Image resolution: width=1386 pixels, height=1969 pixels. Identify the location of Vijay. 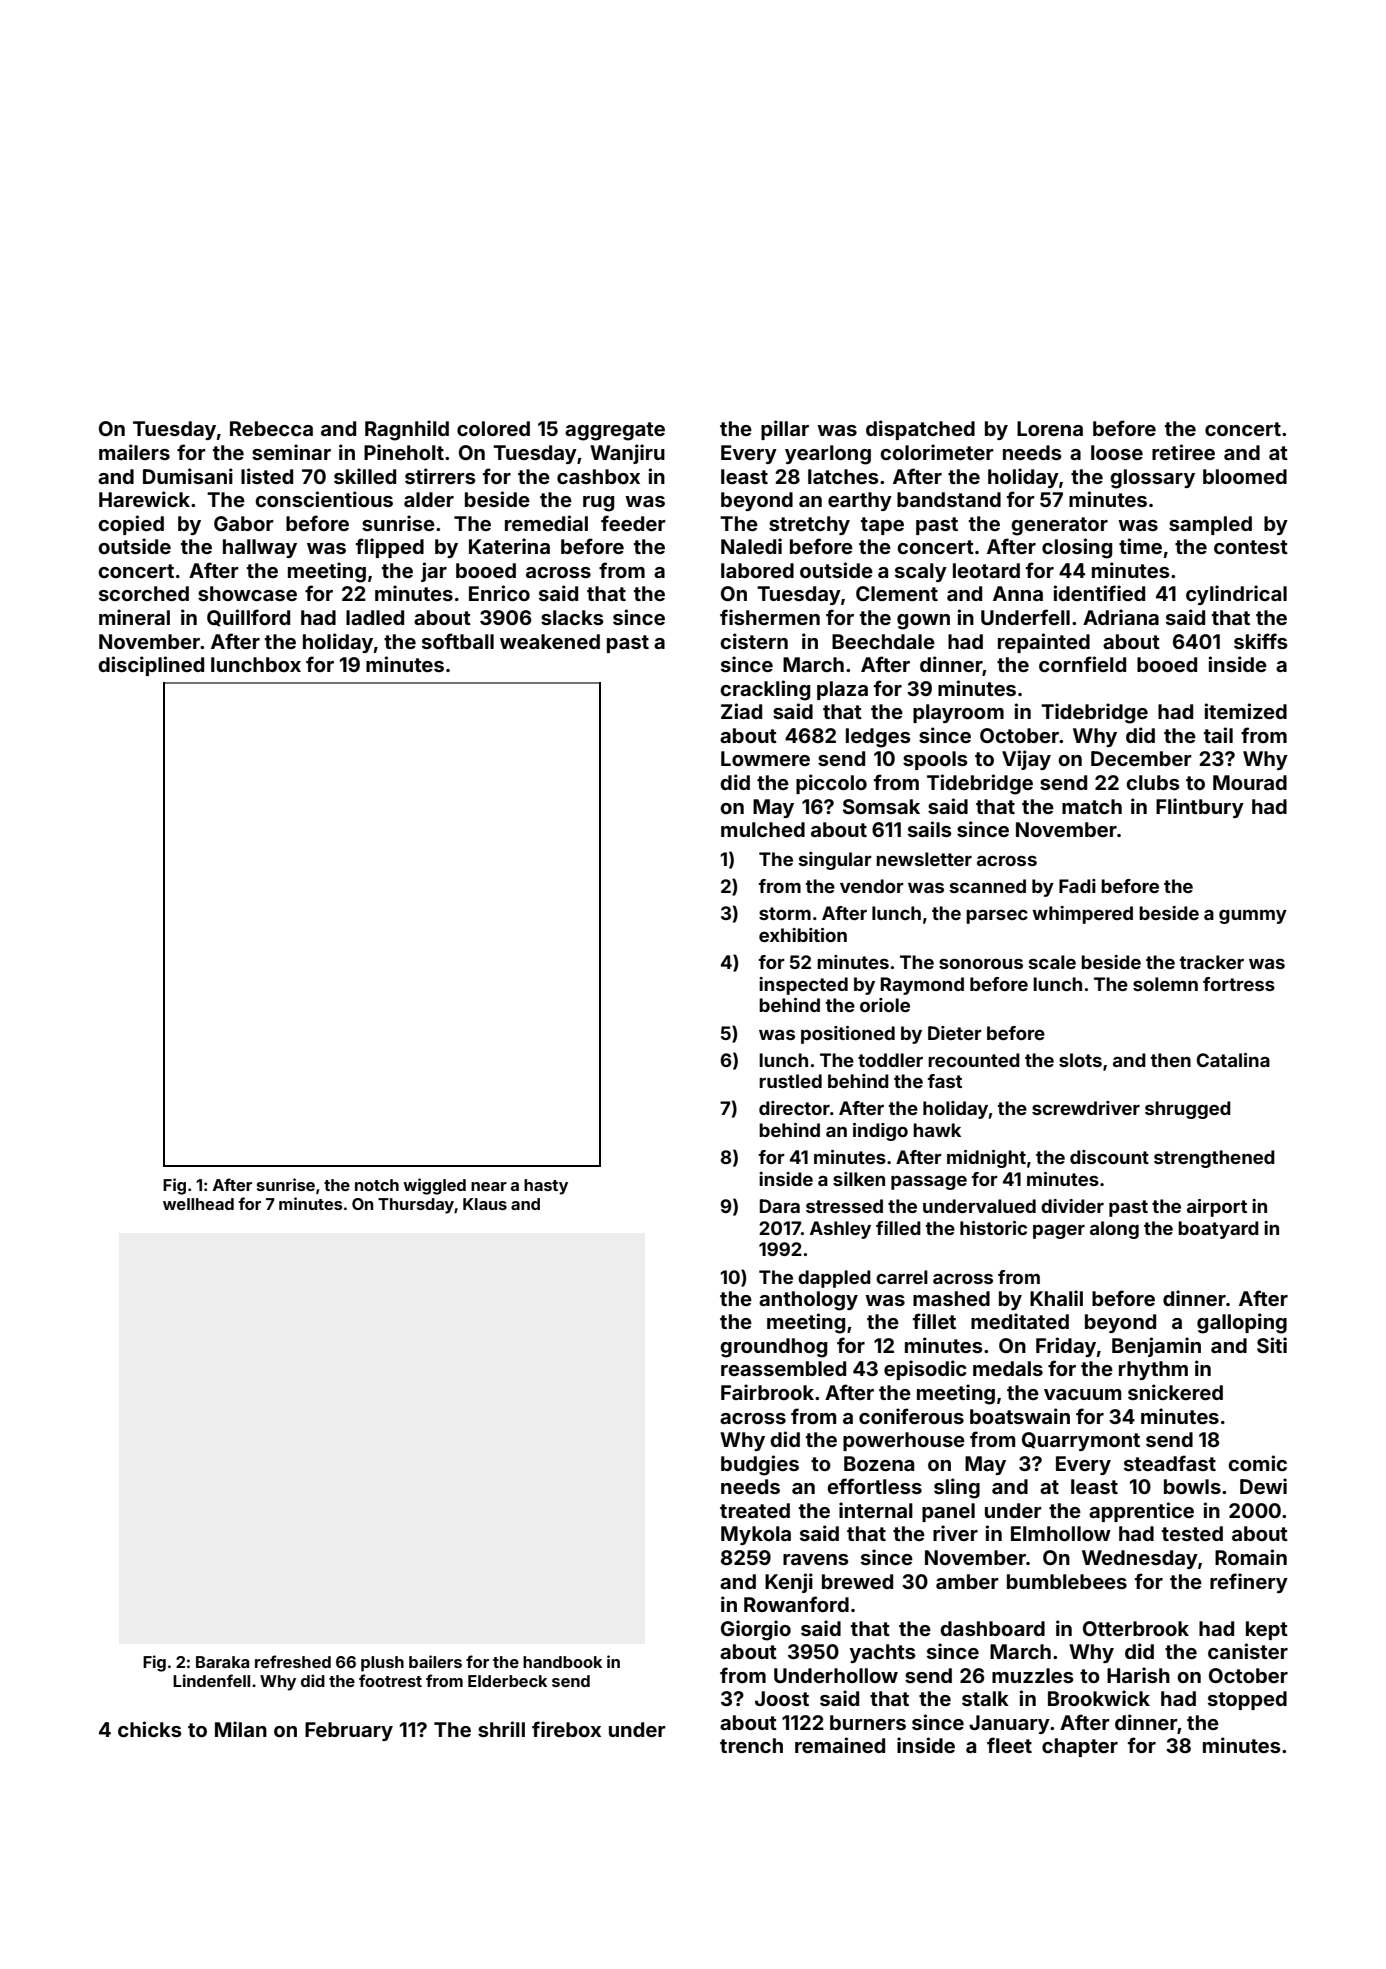
(1026, 760).
